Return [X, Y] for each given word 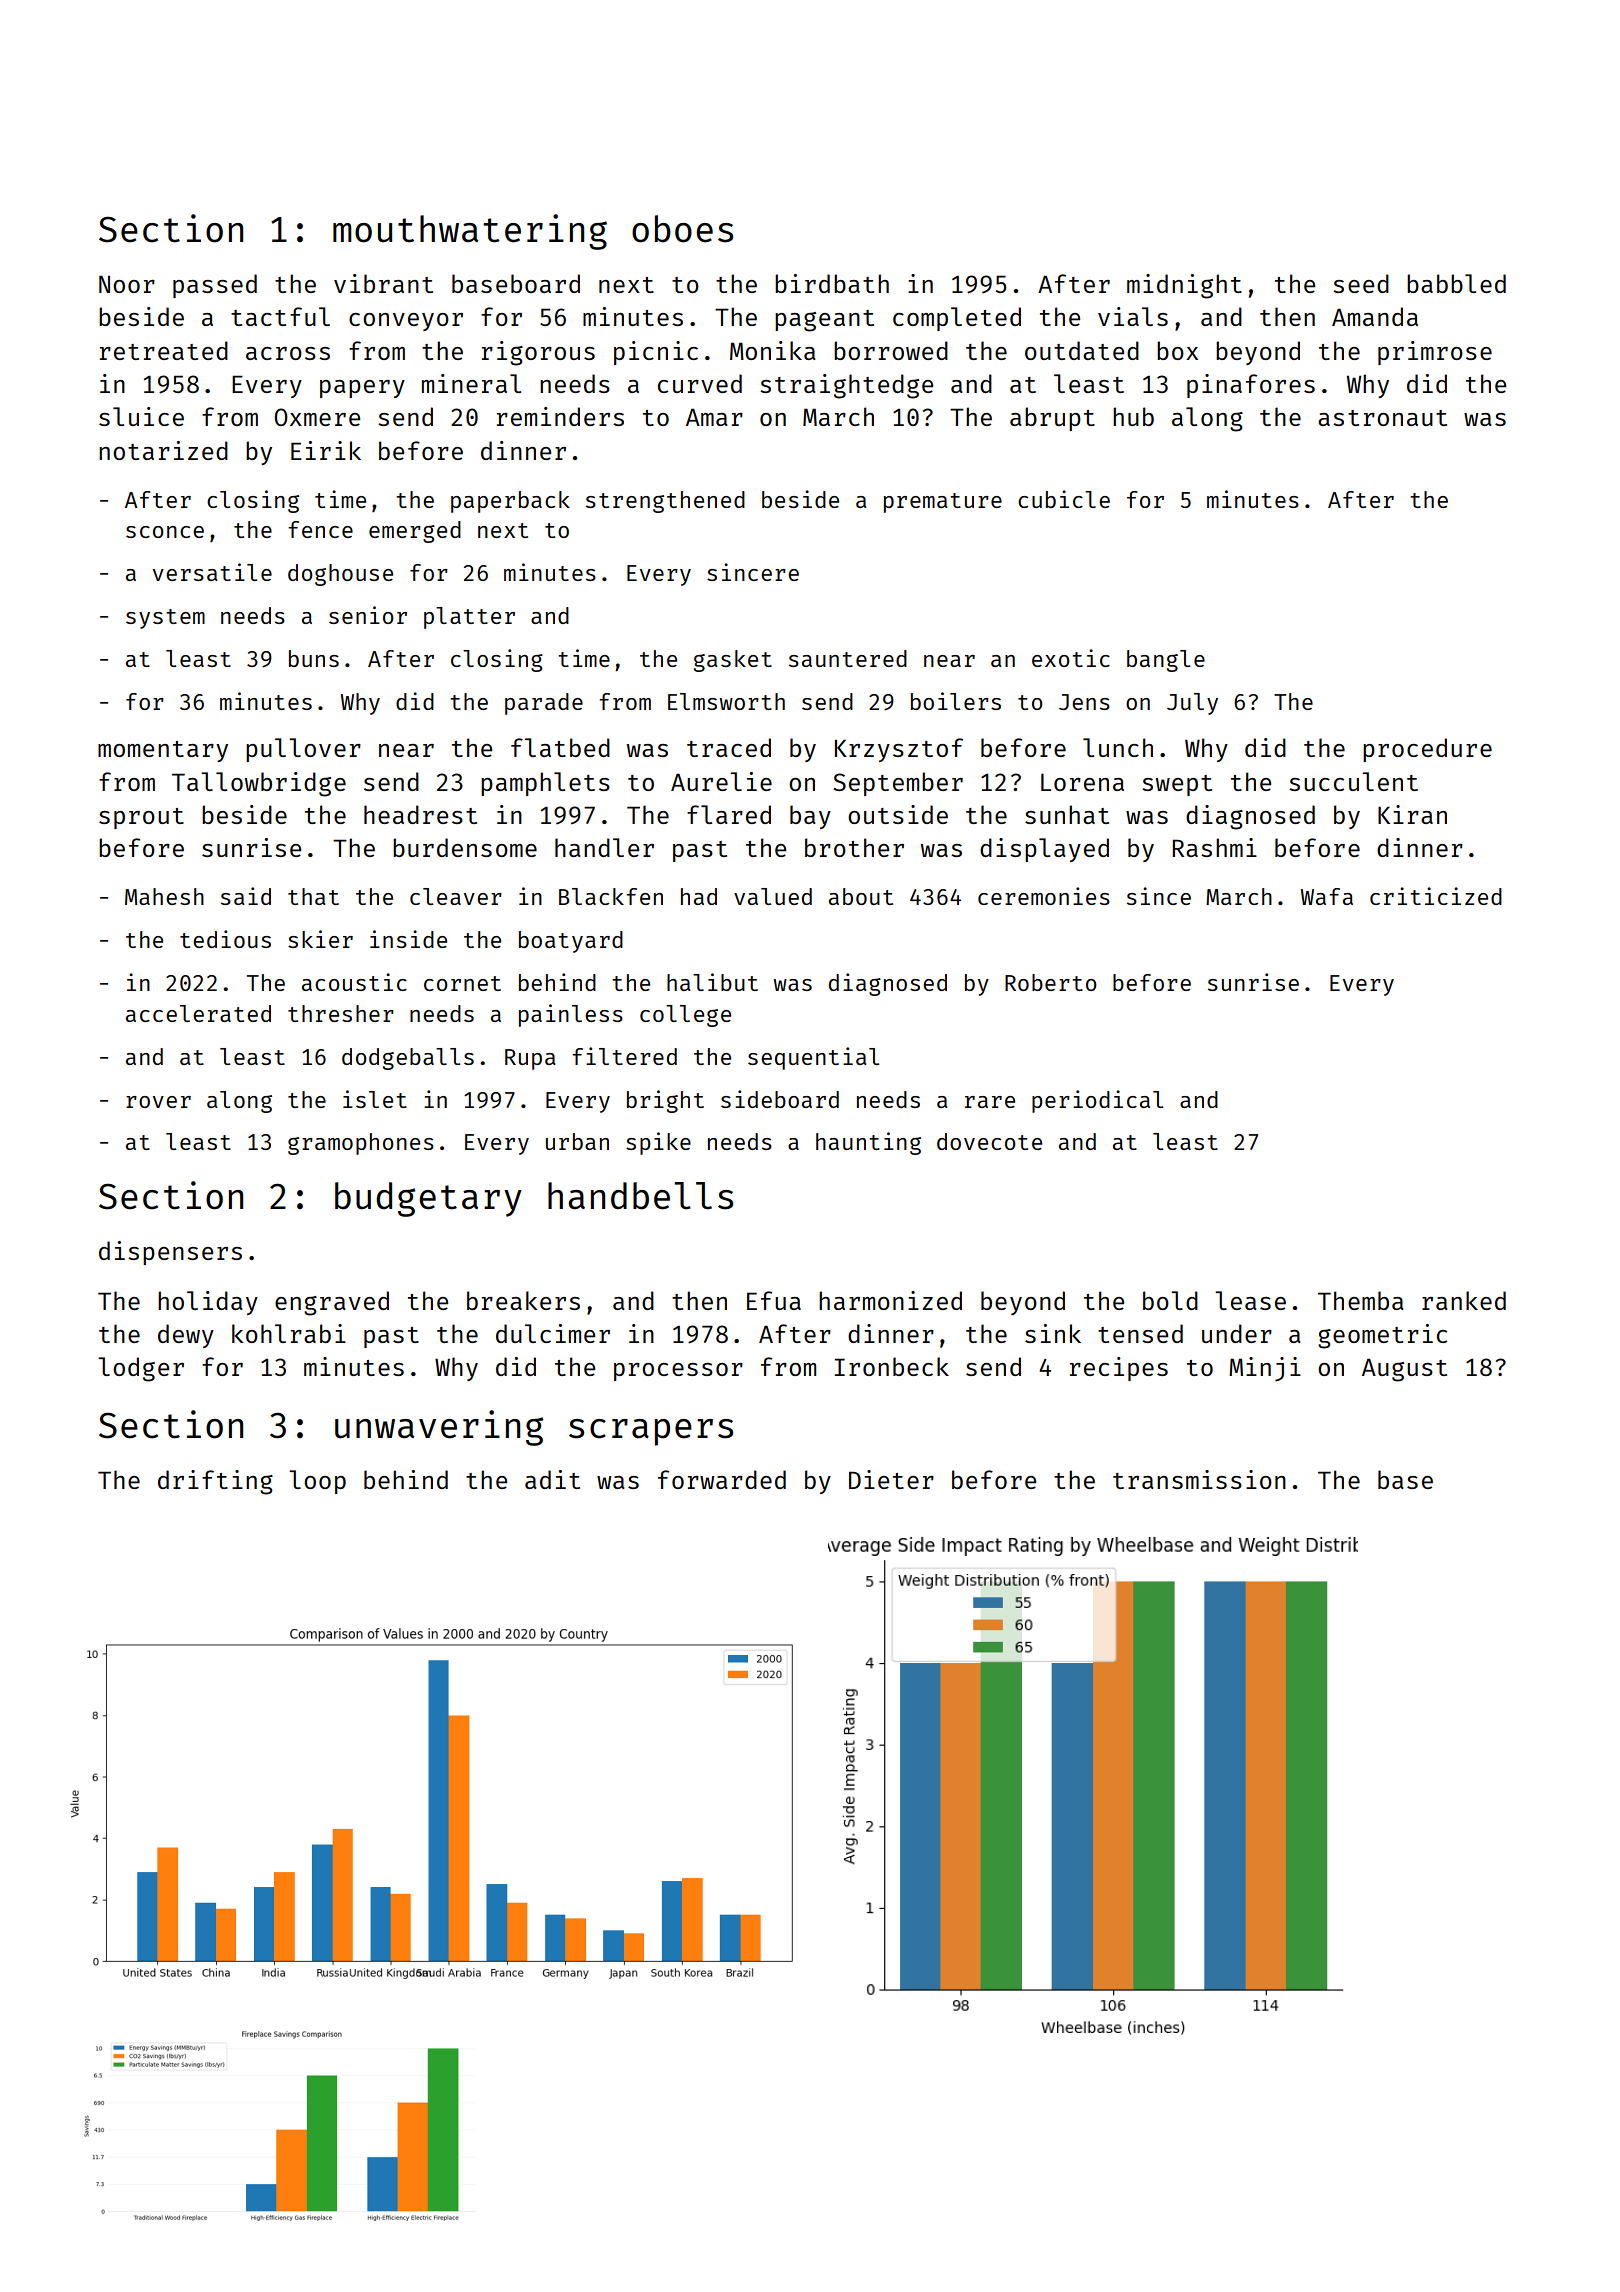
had [699, 896]
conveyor [406, 322]
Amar [714, 417]
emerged [415, 532]
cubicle [1064, 499]
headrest [420, 814]
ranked [1464, 1300]
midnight [1184, 286]
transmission [1199, 1479]
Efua [774, 1300]
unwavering [439, 1428]
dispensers [170, 1253]
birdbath [832, 283]
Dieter [891, 1479]
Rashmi [1214, 847]
